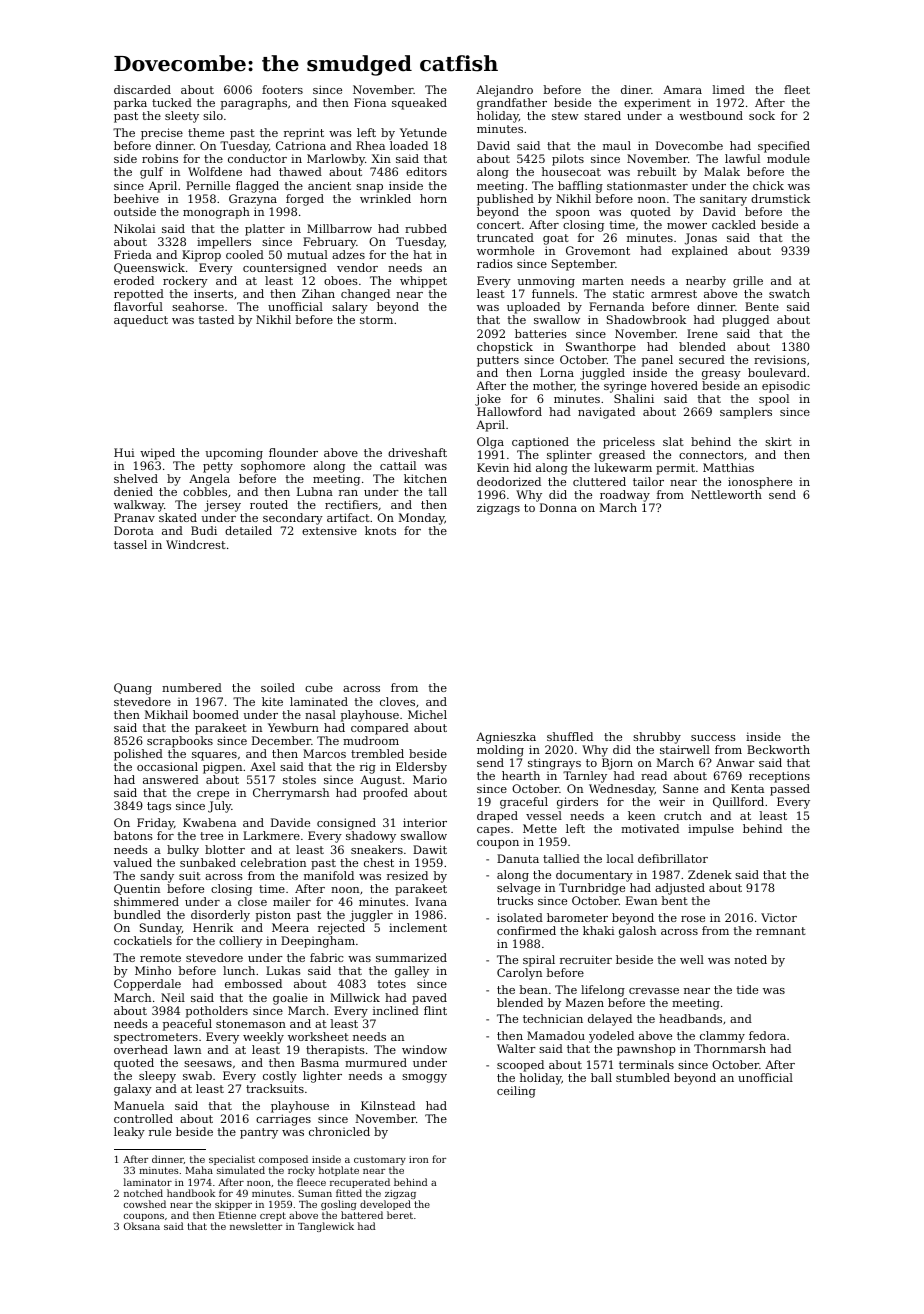 This document has height=1314, width=924. I want to click on crept, so click(273, 1216).
